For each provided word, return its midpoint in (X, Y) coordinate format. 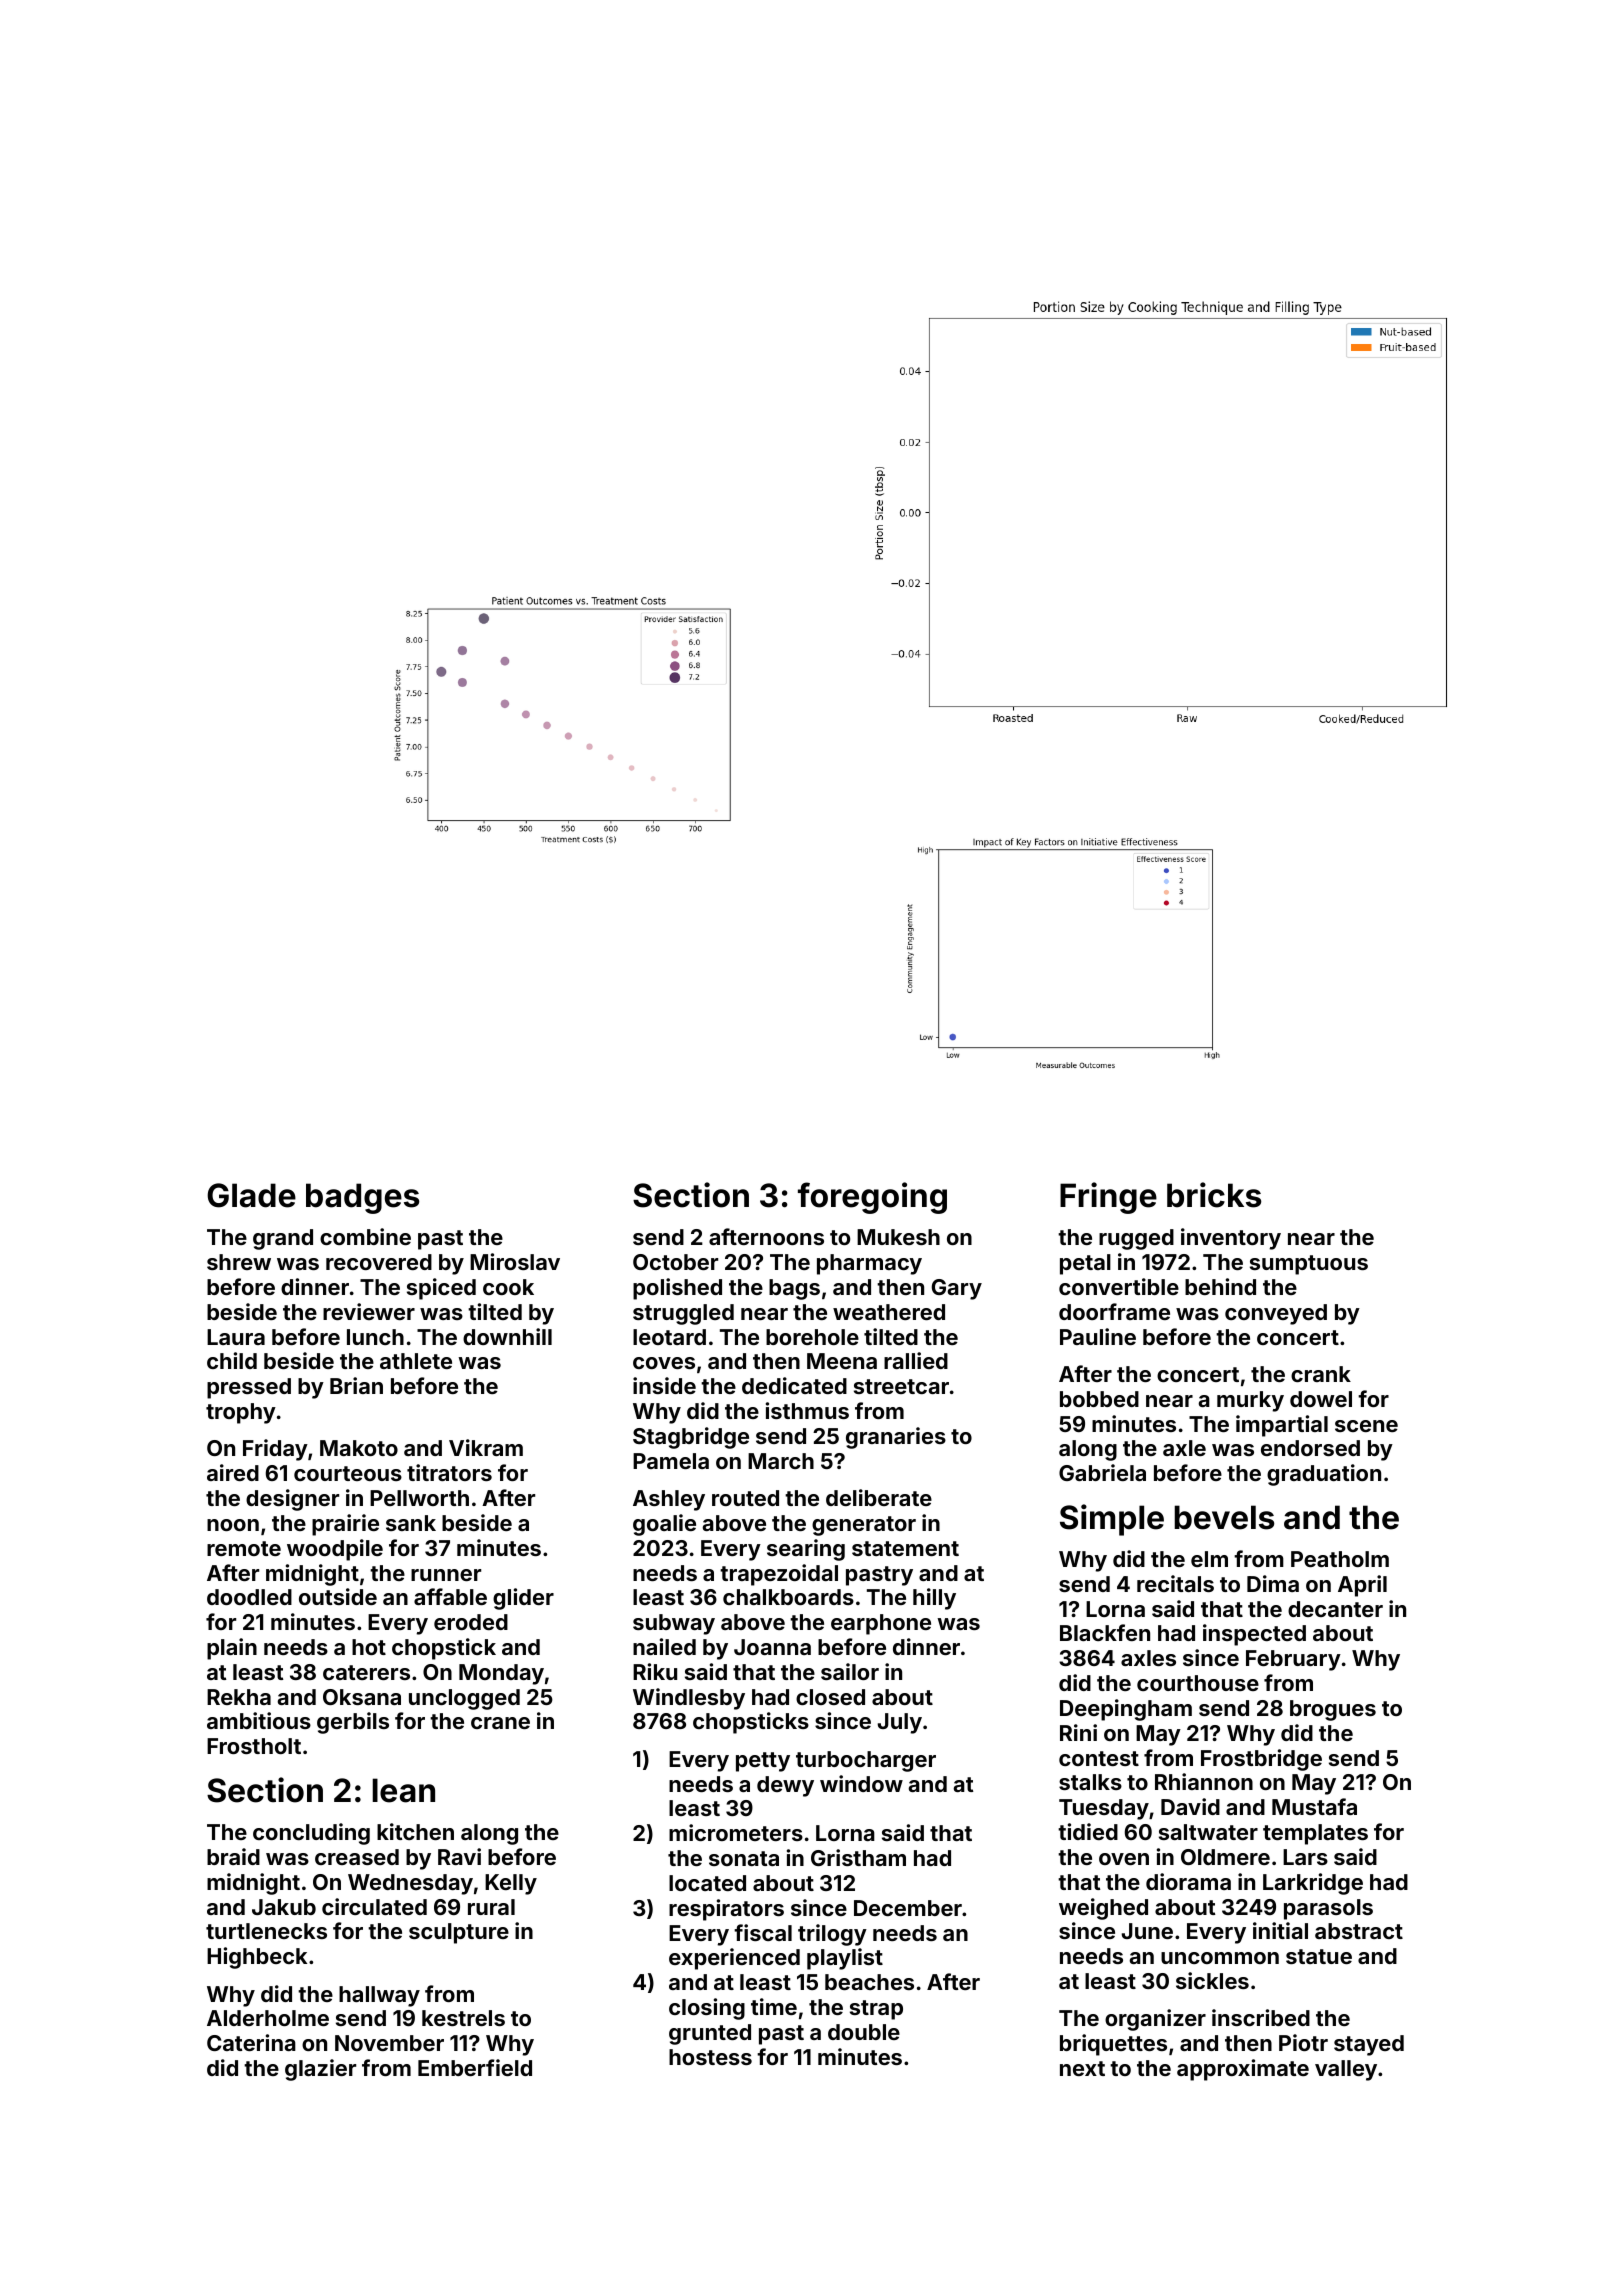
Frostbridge (1261, 1760)
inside (664, 1385)
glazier (320, 2070)
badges (362, 1198)
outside (338, 1596)
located (707, 1883)
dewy (785, 1786)
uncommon (1220, 1958)
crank (1321, 1374)
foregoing (872, 1198)
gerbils (353, 1723)
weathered (889, 1312)
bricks (1214, 1195)
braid (233, 1856)
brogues (1333, 1710)
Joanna (772, 1647)
